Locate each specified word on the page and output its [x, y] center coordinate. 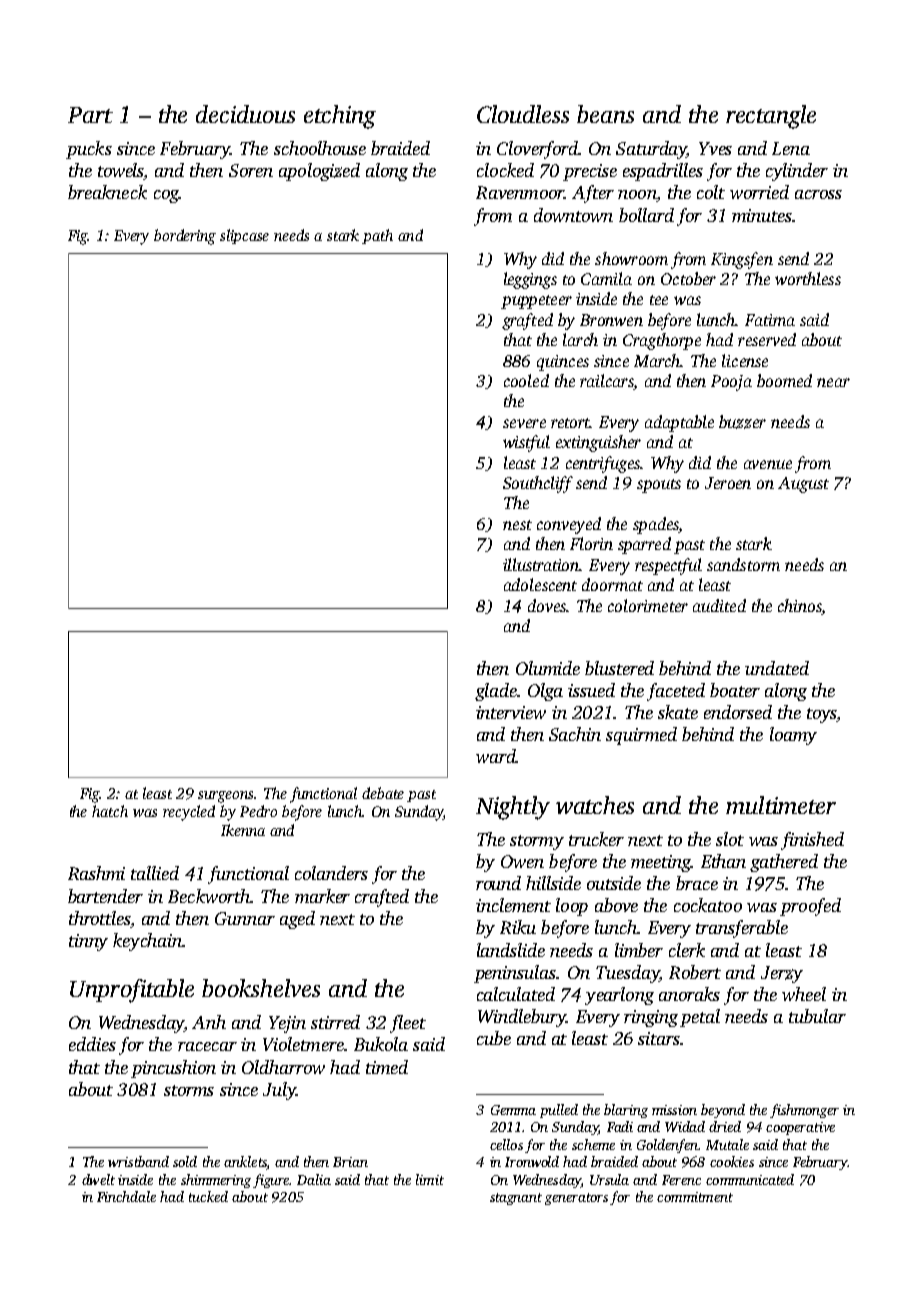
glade [496, 692]
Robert [695, 972]
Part [90, 115]
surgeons [226, 797]
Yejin [287, 1024]
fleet [408, 1024]
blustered [619, 668]
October [688, 278]
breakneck [107, 192]
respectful [668, 566]
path [377, 236]
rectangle [771, 117]
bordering [185, 237]
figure [271, 1181]
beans [605, 114]
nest [517, 525]
